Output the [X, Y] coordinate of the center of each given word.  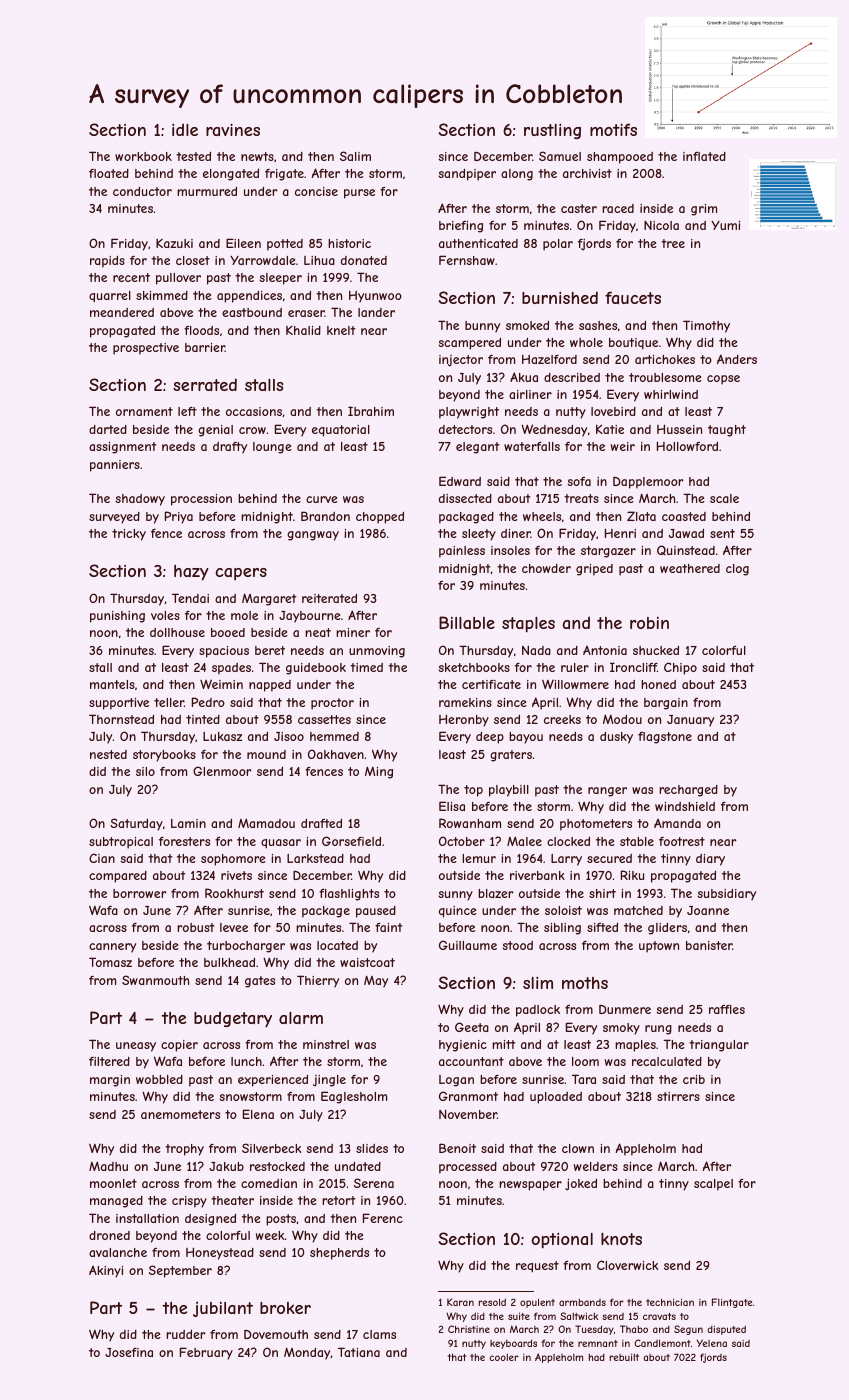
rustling [552, 131]
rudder [186, 1334]
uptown [659, 947]
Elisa [452, 806]
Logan [456, 1081]
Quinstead [686, 550]
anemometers [180, 1114]
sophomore [233, 860]
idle [185, 129]
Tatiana [359, 1352]
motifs [613, 129]
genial [215, 431]
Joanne [708, 910]
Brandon [325, 516]
